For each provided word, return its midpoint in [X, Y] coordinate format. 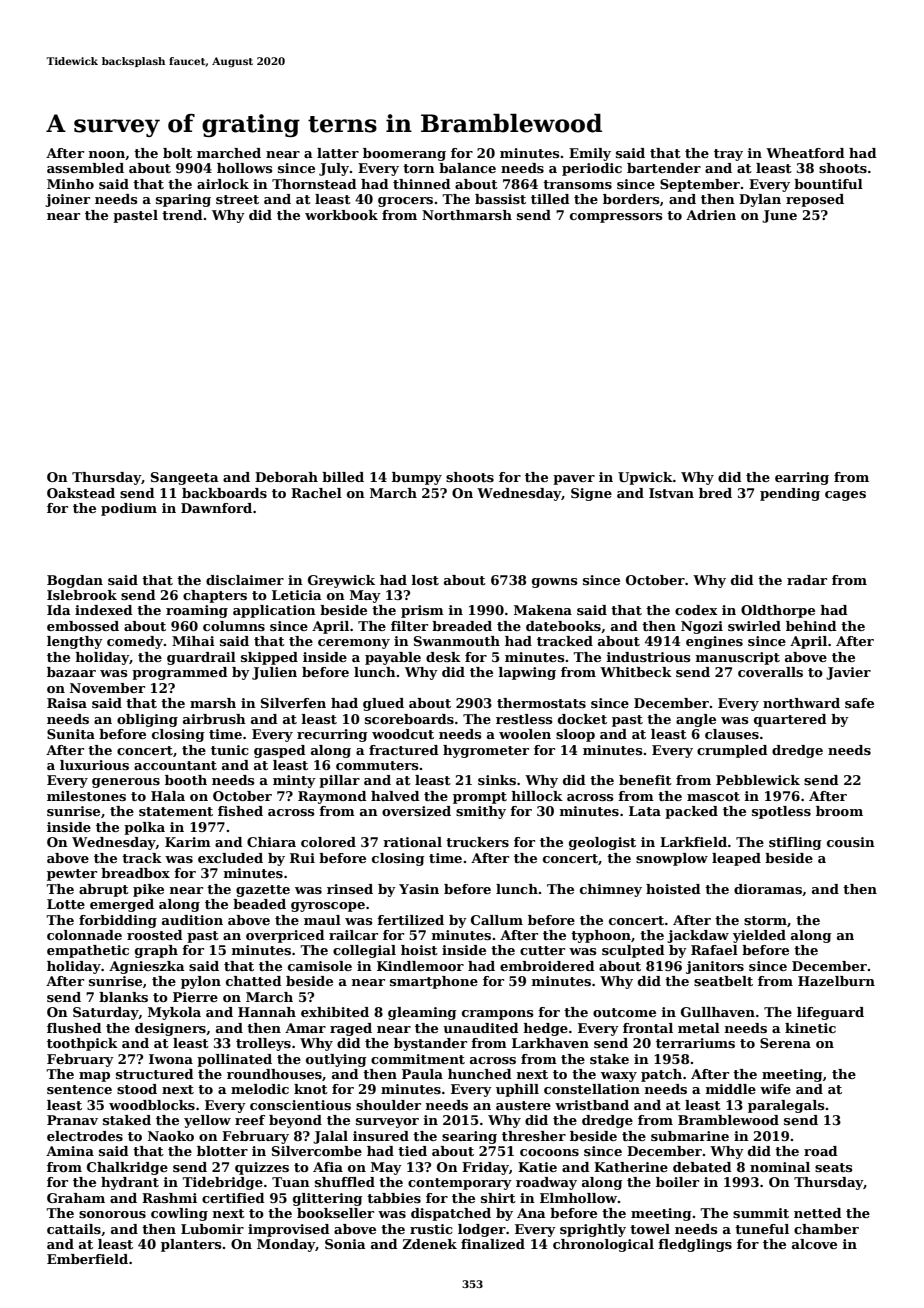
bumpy [417, 478]
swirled [754, 626]
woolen [525, 734]
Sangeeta [185, 478]
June [779, 216]
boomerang [404, 154]
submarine [690, 1136]
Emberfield [87, 1259]
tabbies [394, 1198]
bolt [177, 153]
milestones [86, 796]
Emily [590, 154]
